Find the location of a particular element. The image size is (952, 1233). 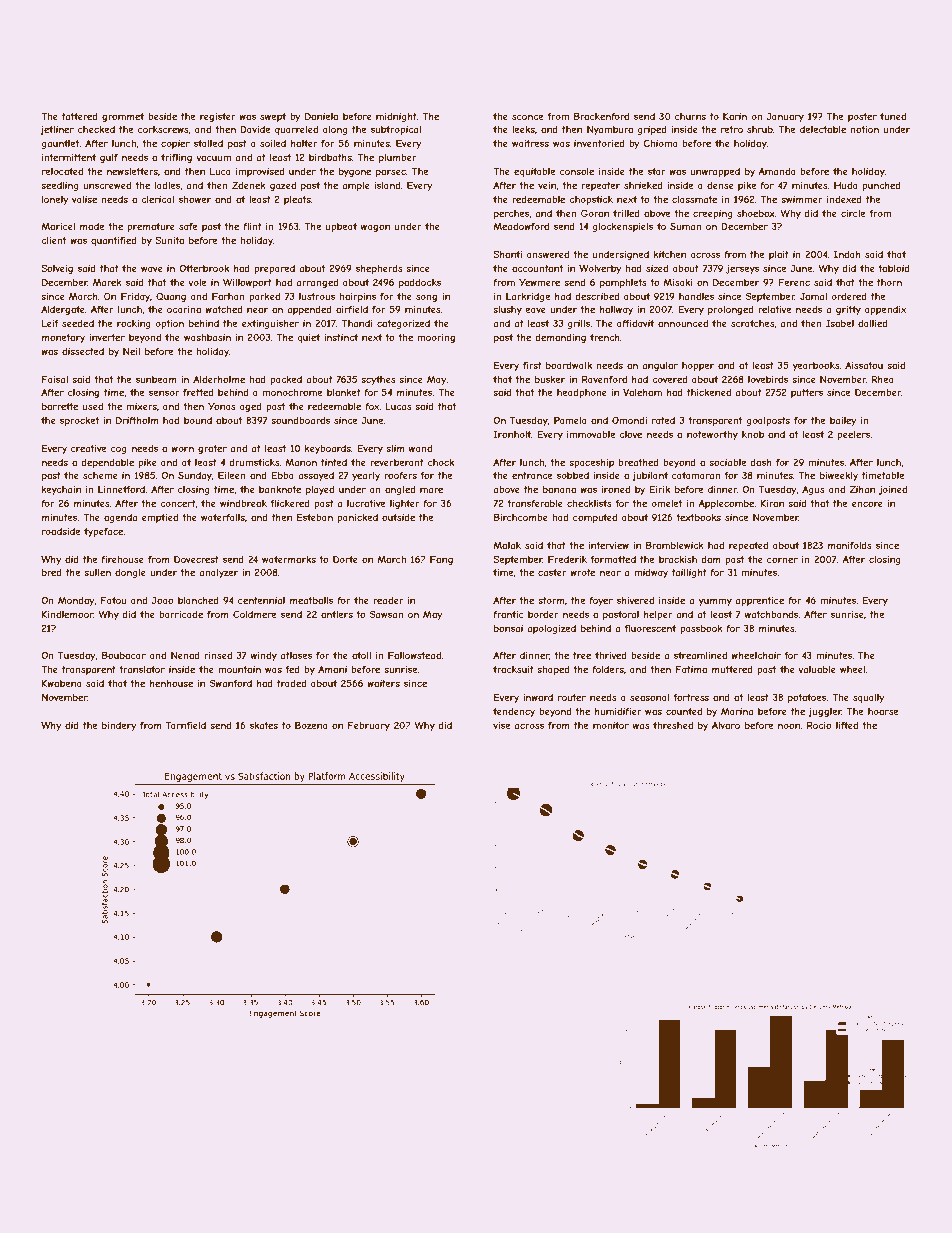

answered is located at coordinates (548, 254).
